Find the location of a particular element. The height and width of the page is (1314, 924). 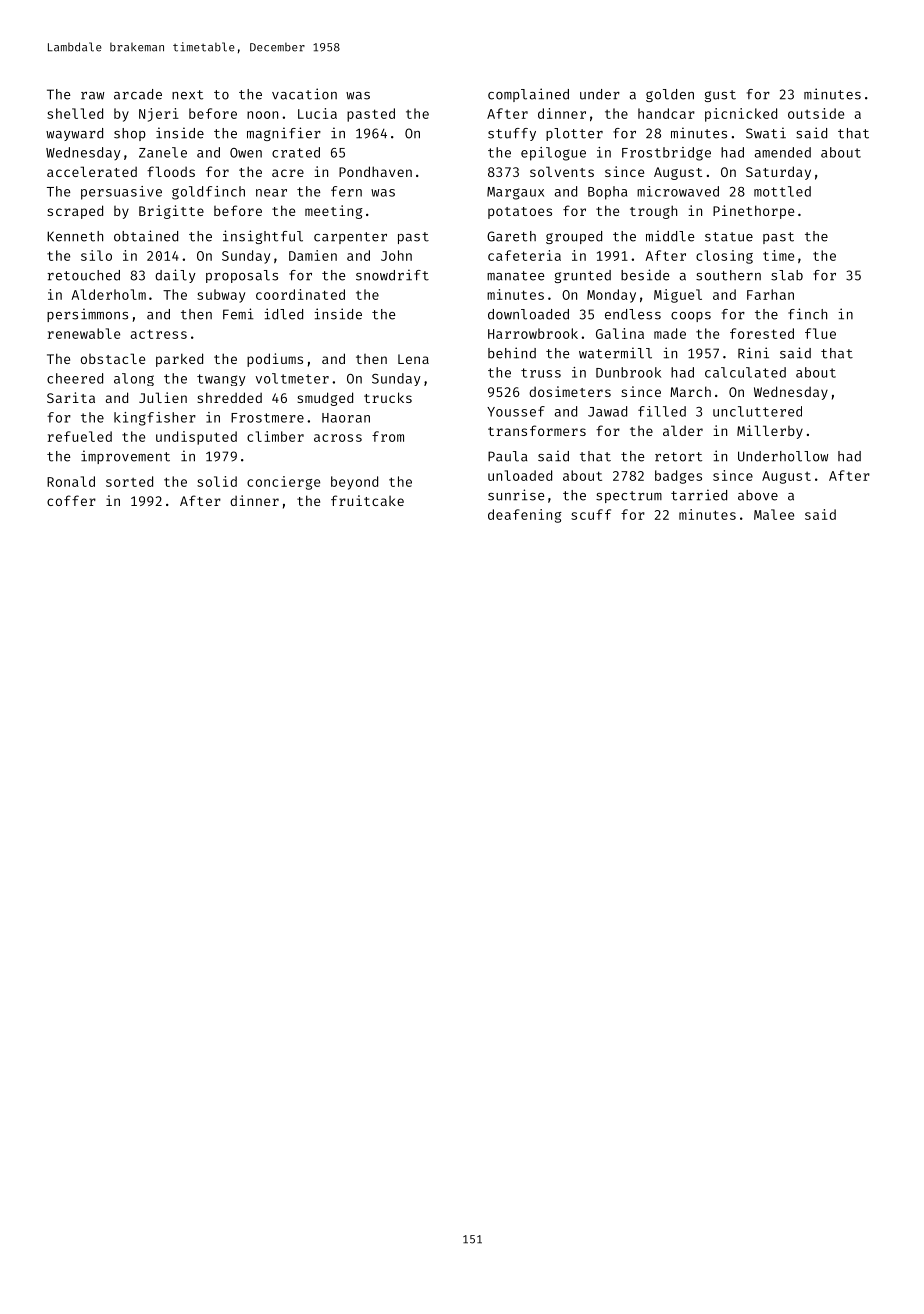

coffer is located at coordinates (71, 500).
